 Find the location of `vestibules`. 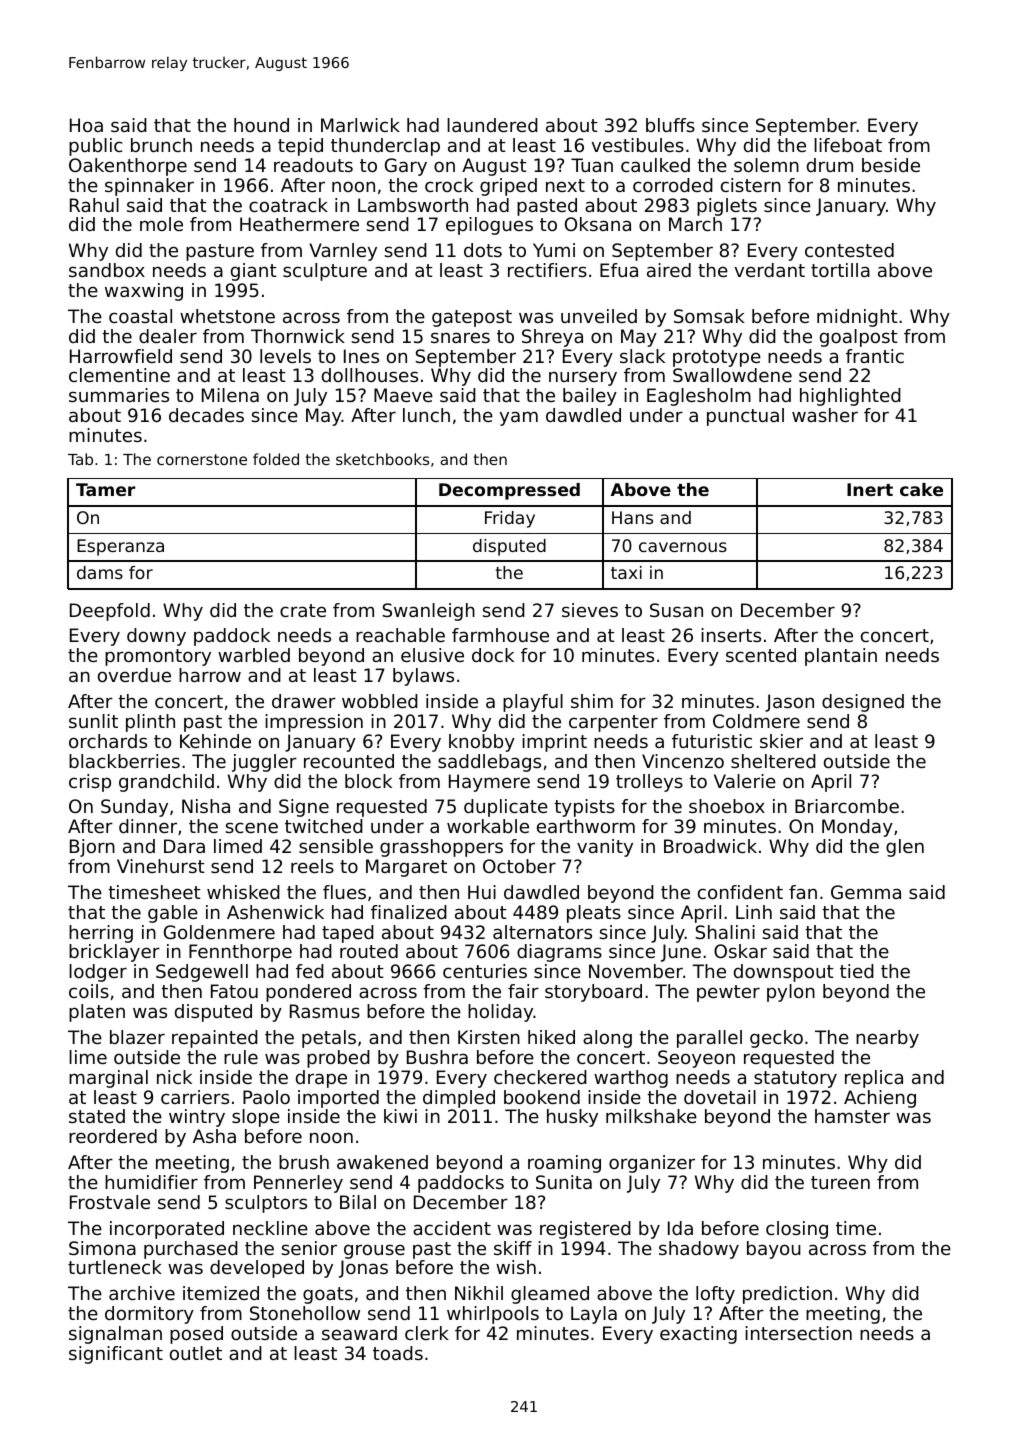

vestibules is located at coordinates (638, 145).
